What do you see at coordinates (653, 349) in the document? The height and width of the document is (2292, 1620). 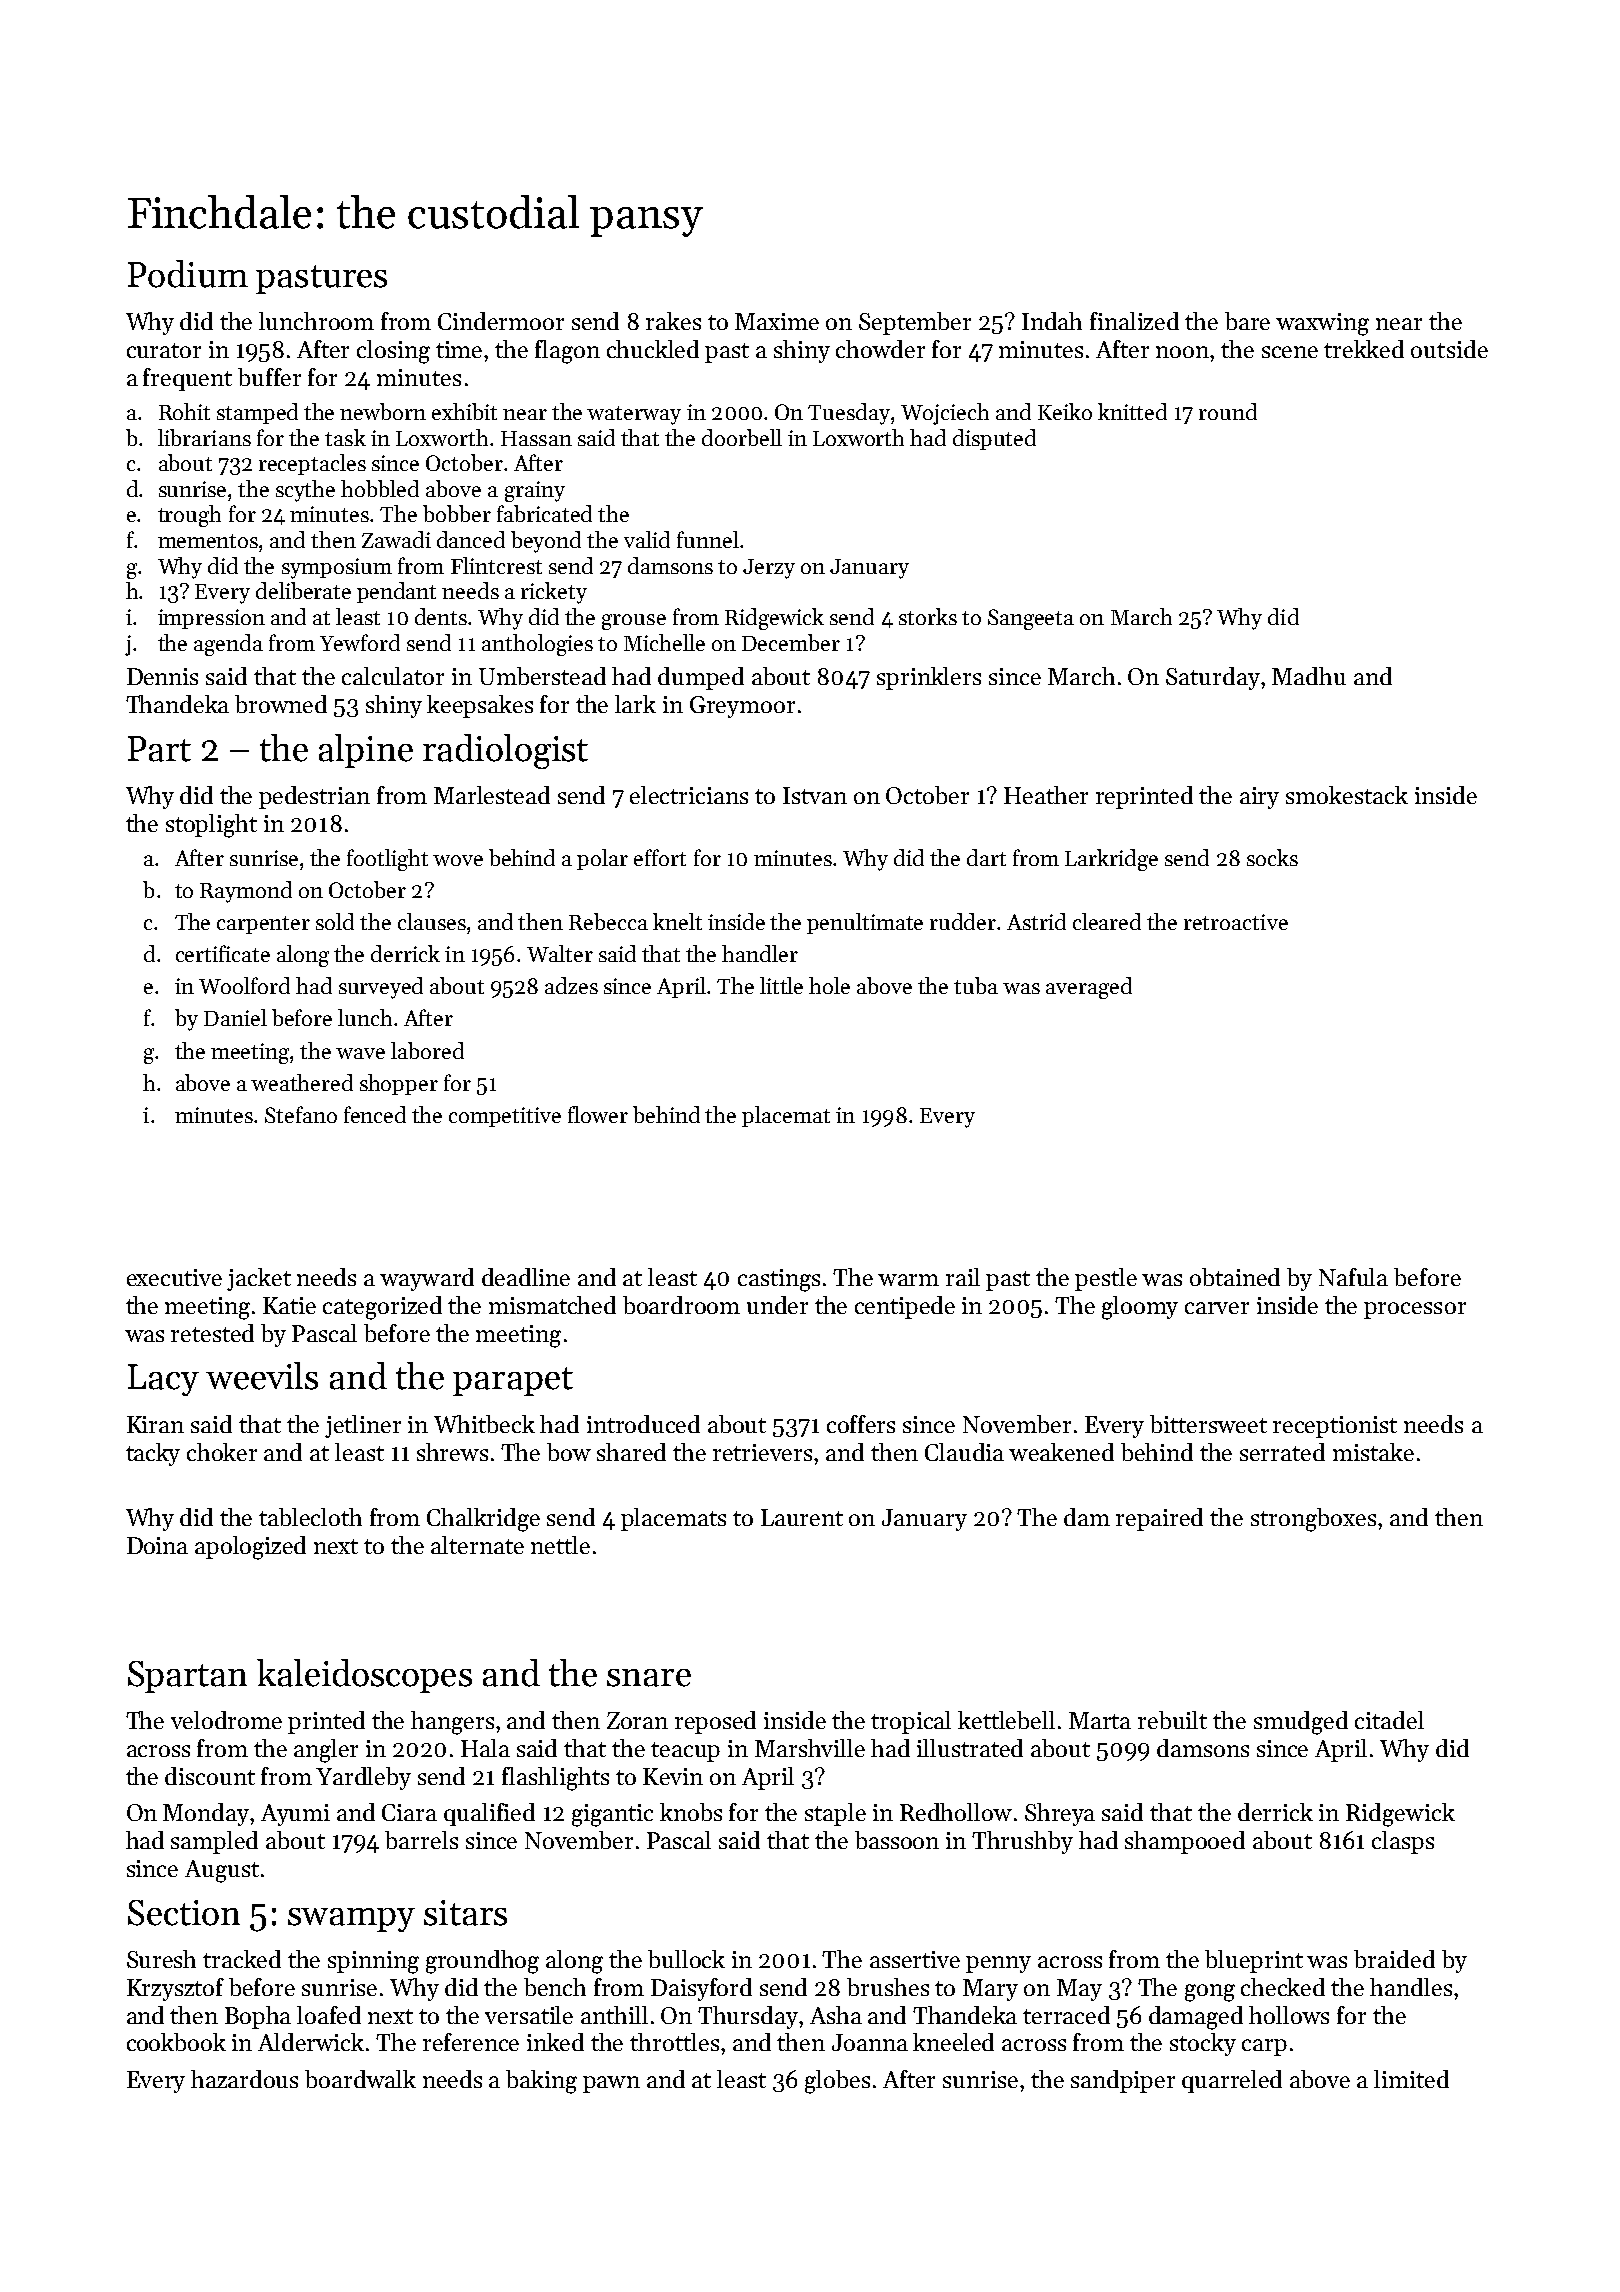 I see `chuckled` at bounding box center [653, 349].
